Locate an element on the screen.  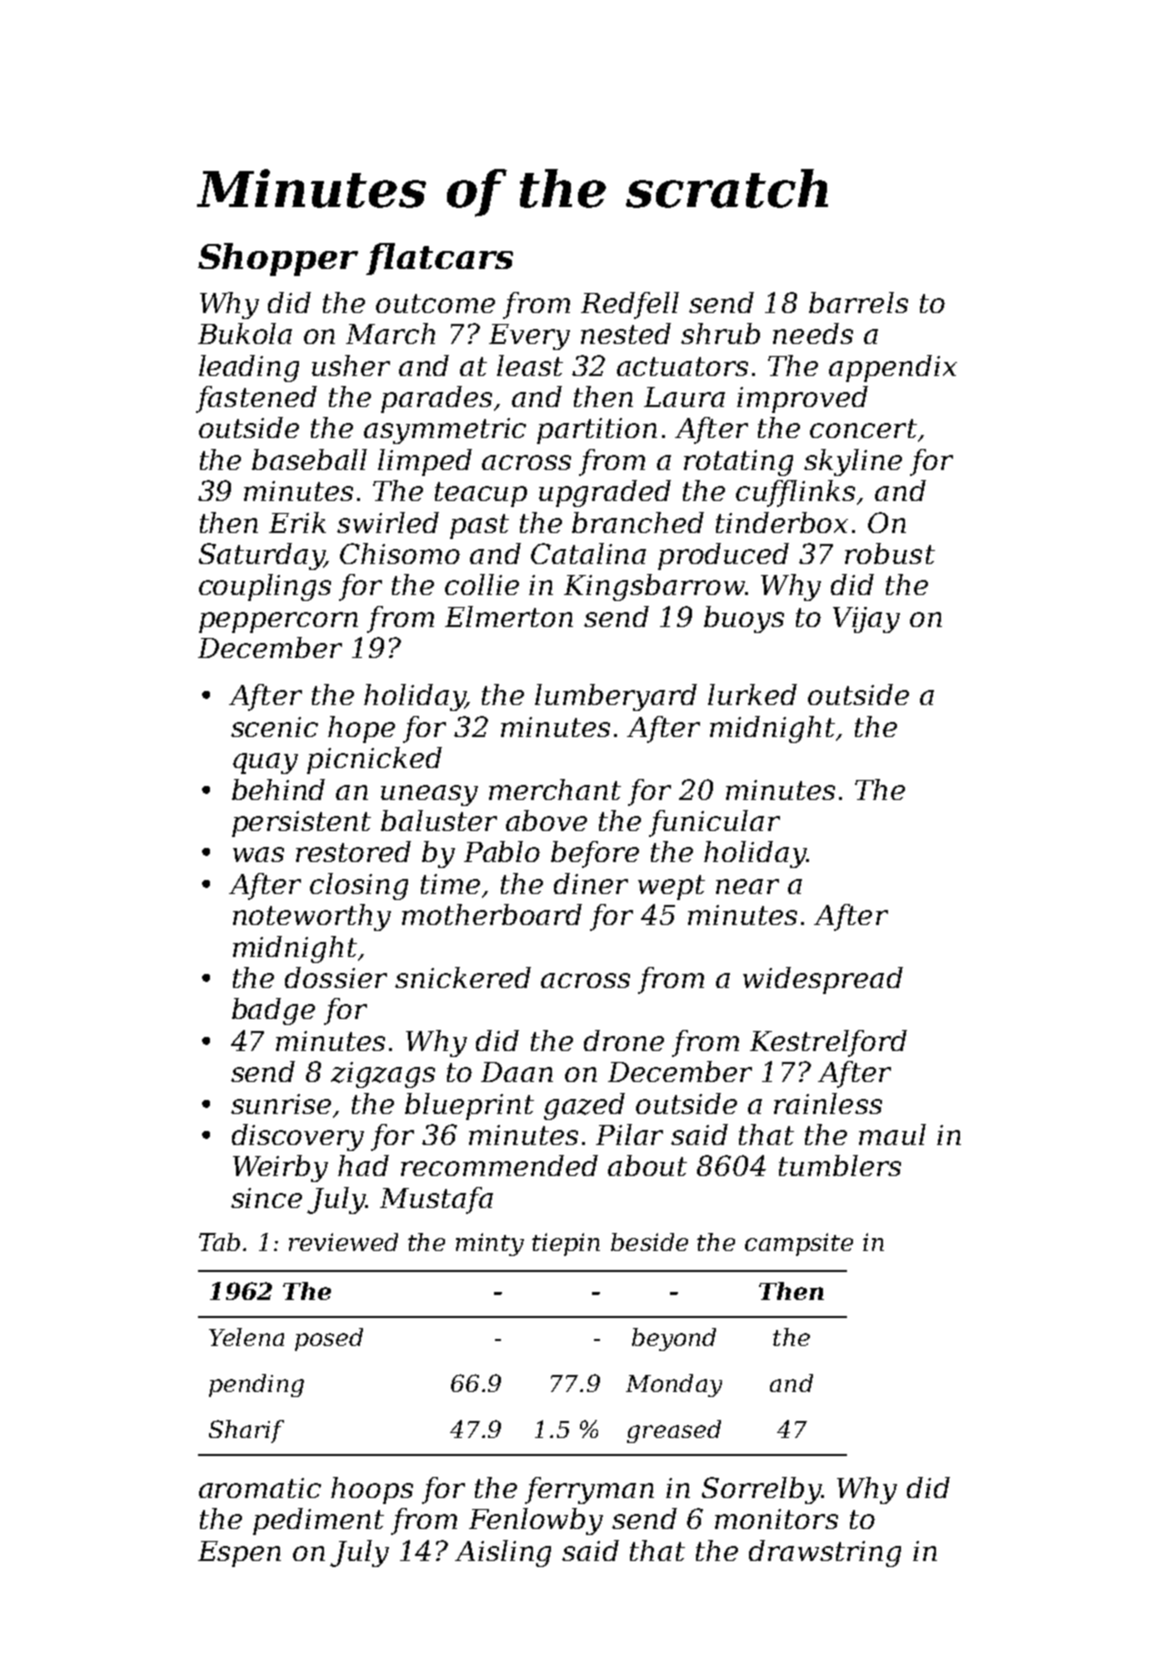
dossier is located at coordinates (336, 977).
